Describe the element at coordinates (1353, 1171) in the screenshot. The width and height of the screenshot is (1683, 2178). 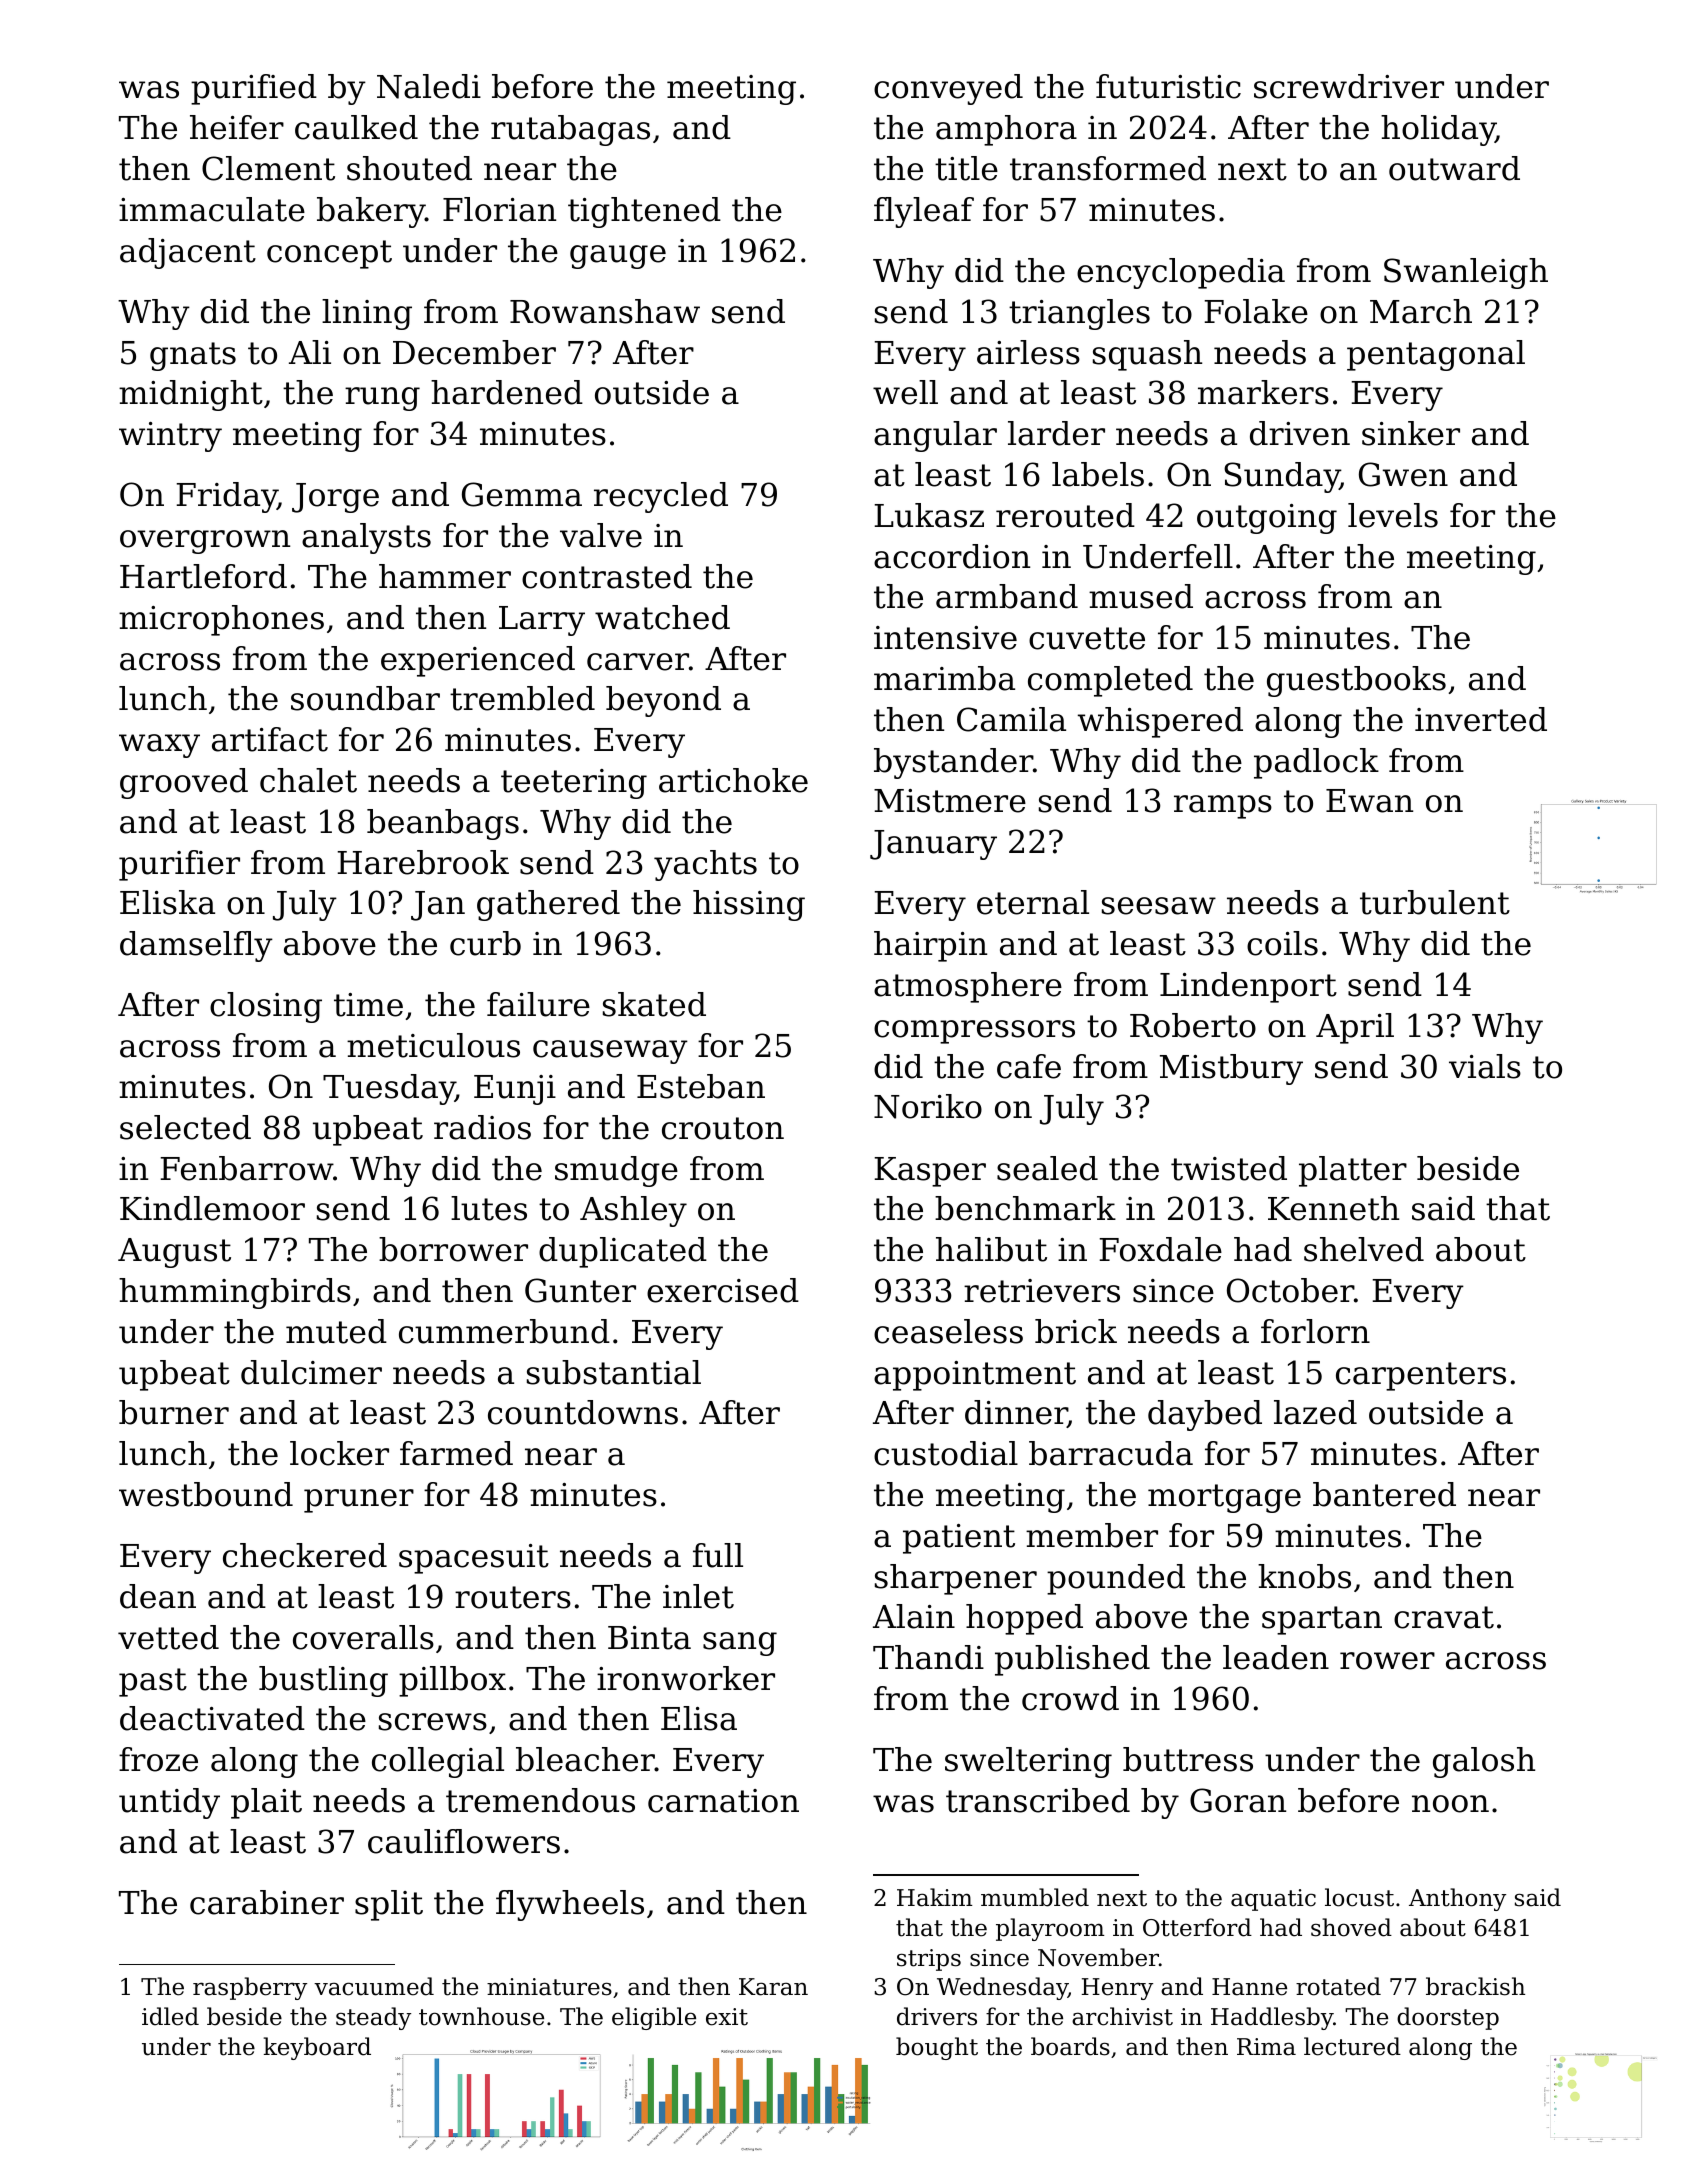
I see `platter` at that location.
